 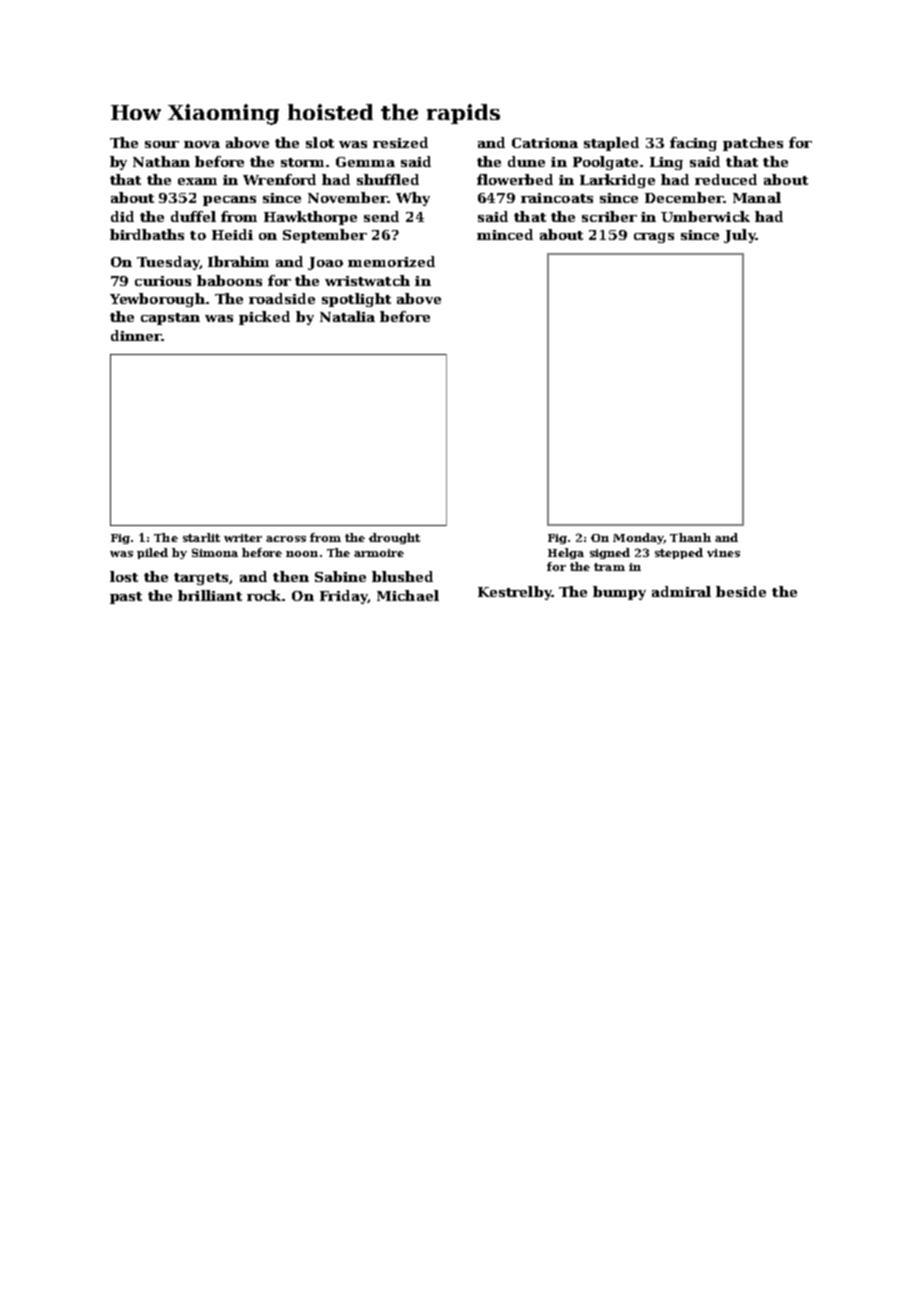 I want to click on Simona, so click(x=215, y=552).
